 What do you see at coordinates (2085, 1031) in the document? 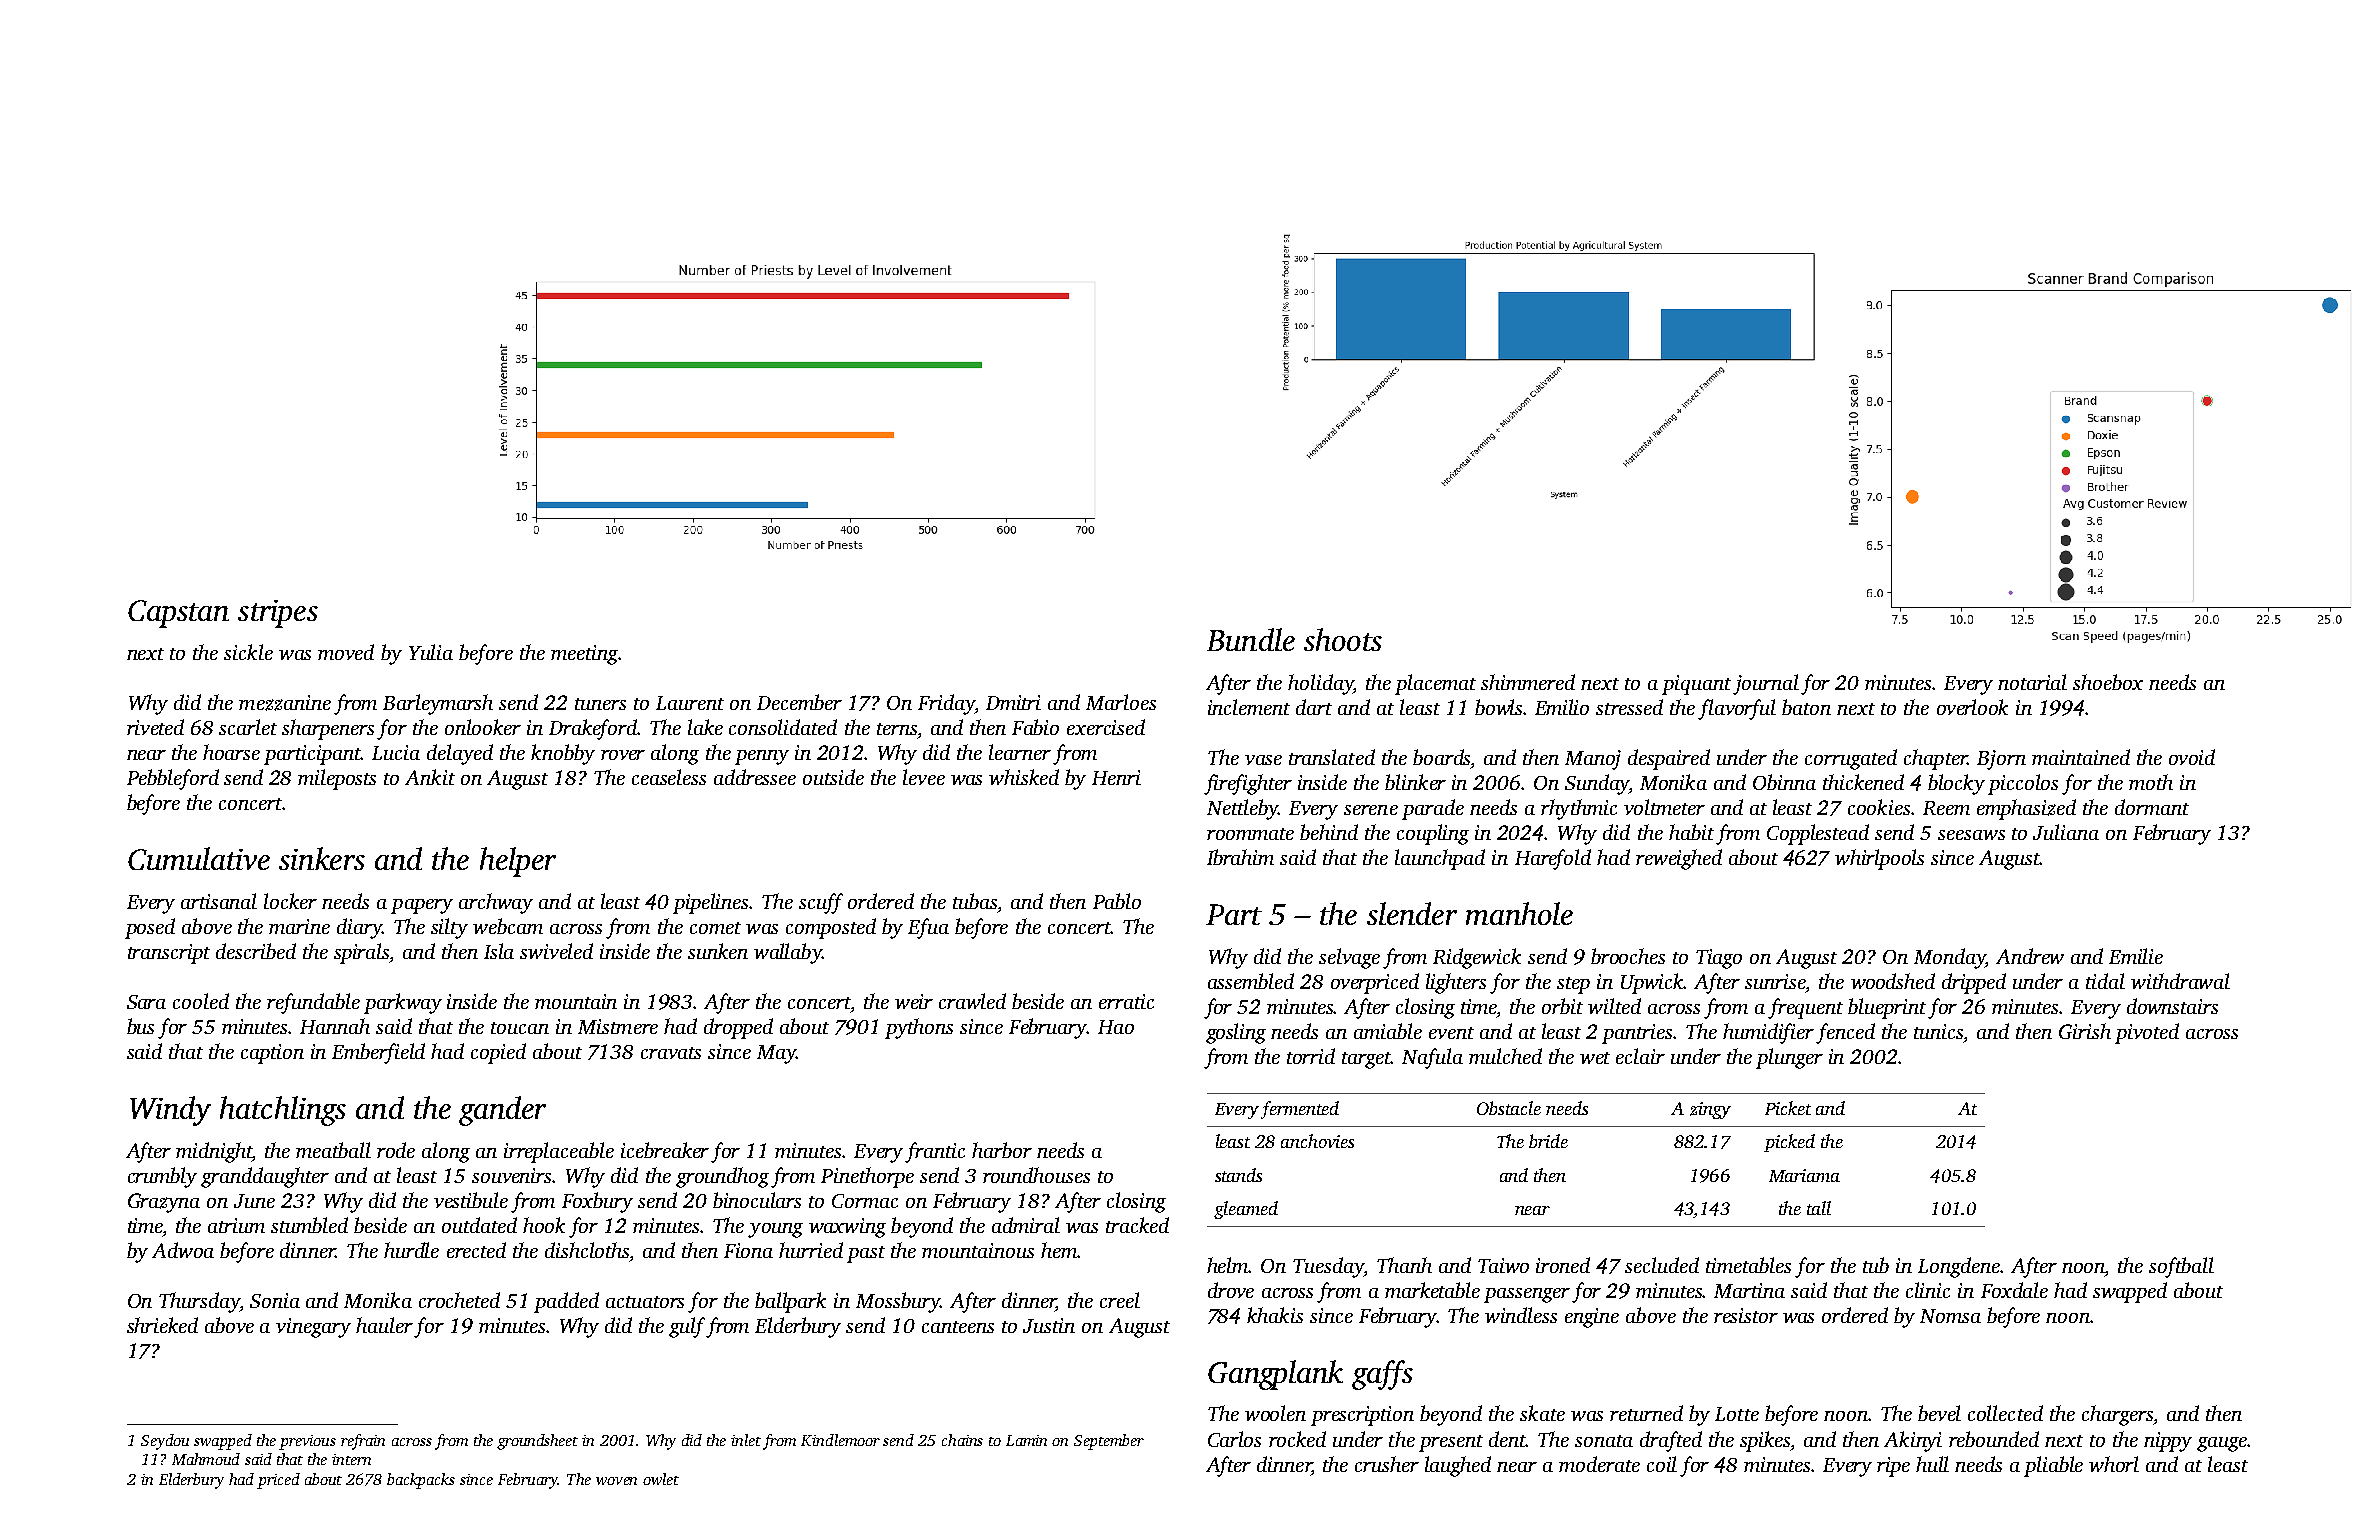
I see `Girish` at bounding box center [2085, 1031].
